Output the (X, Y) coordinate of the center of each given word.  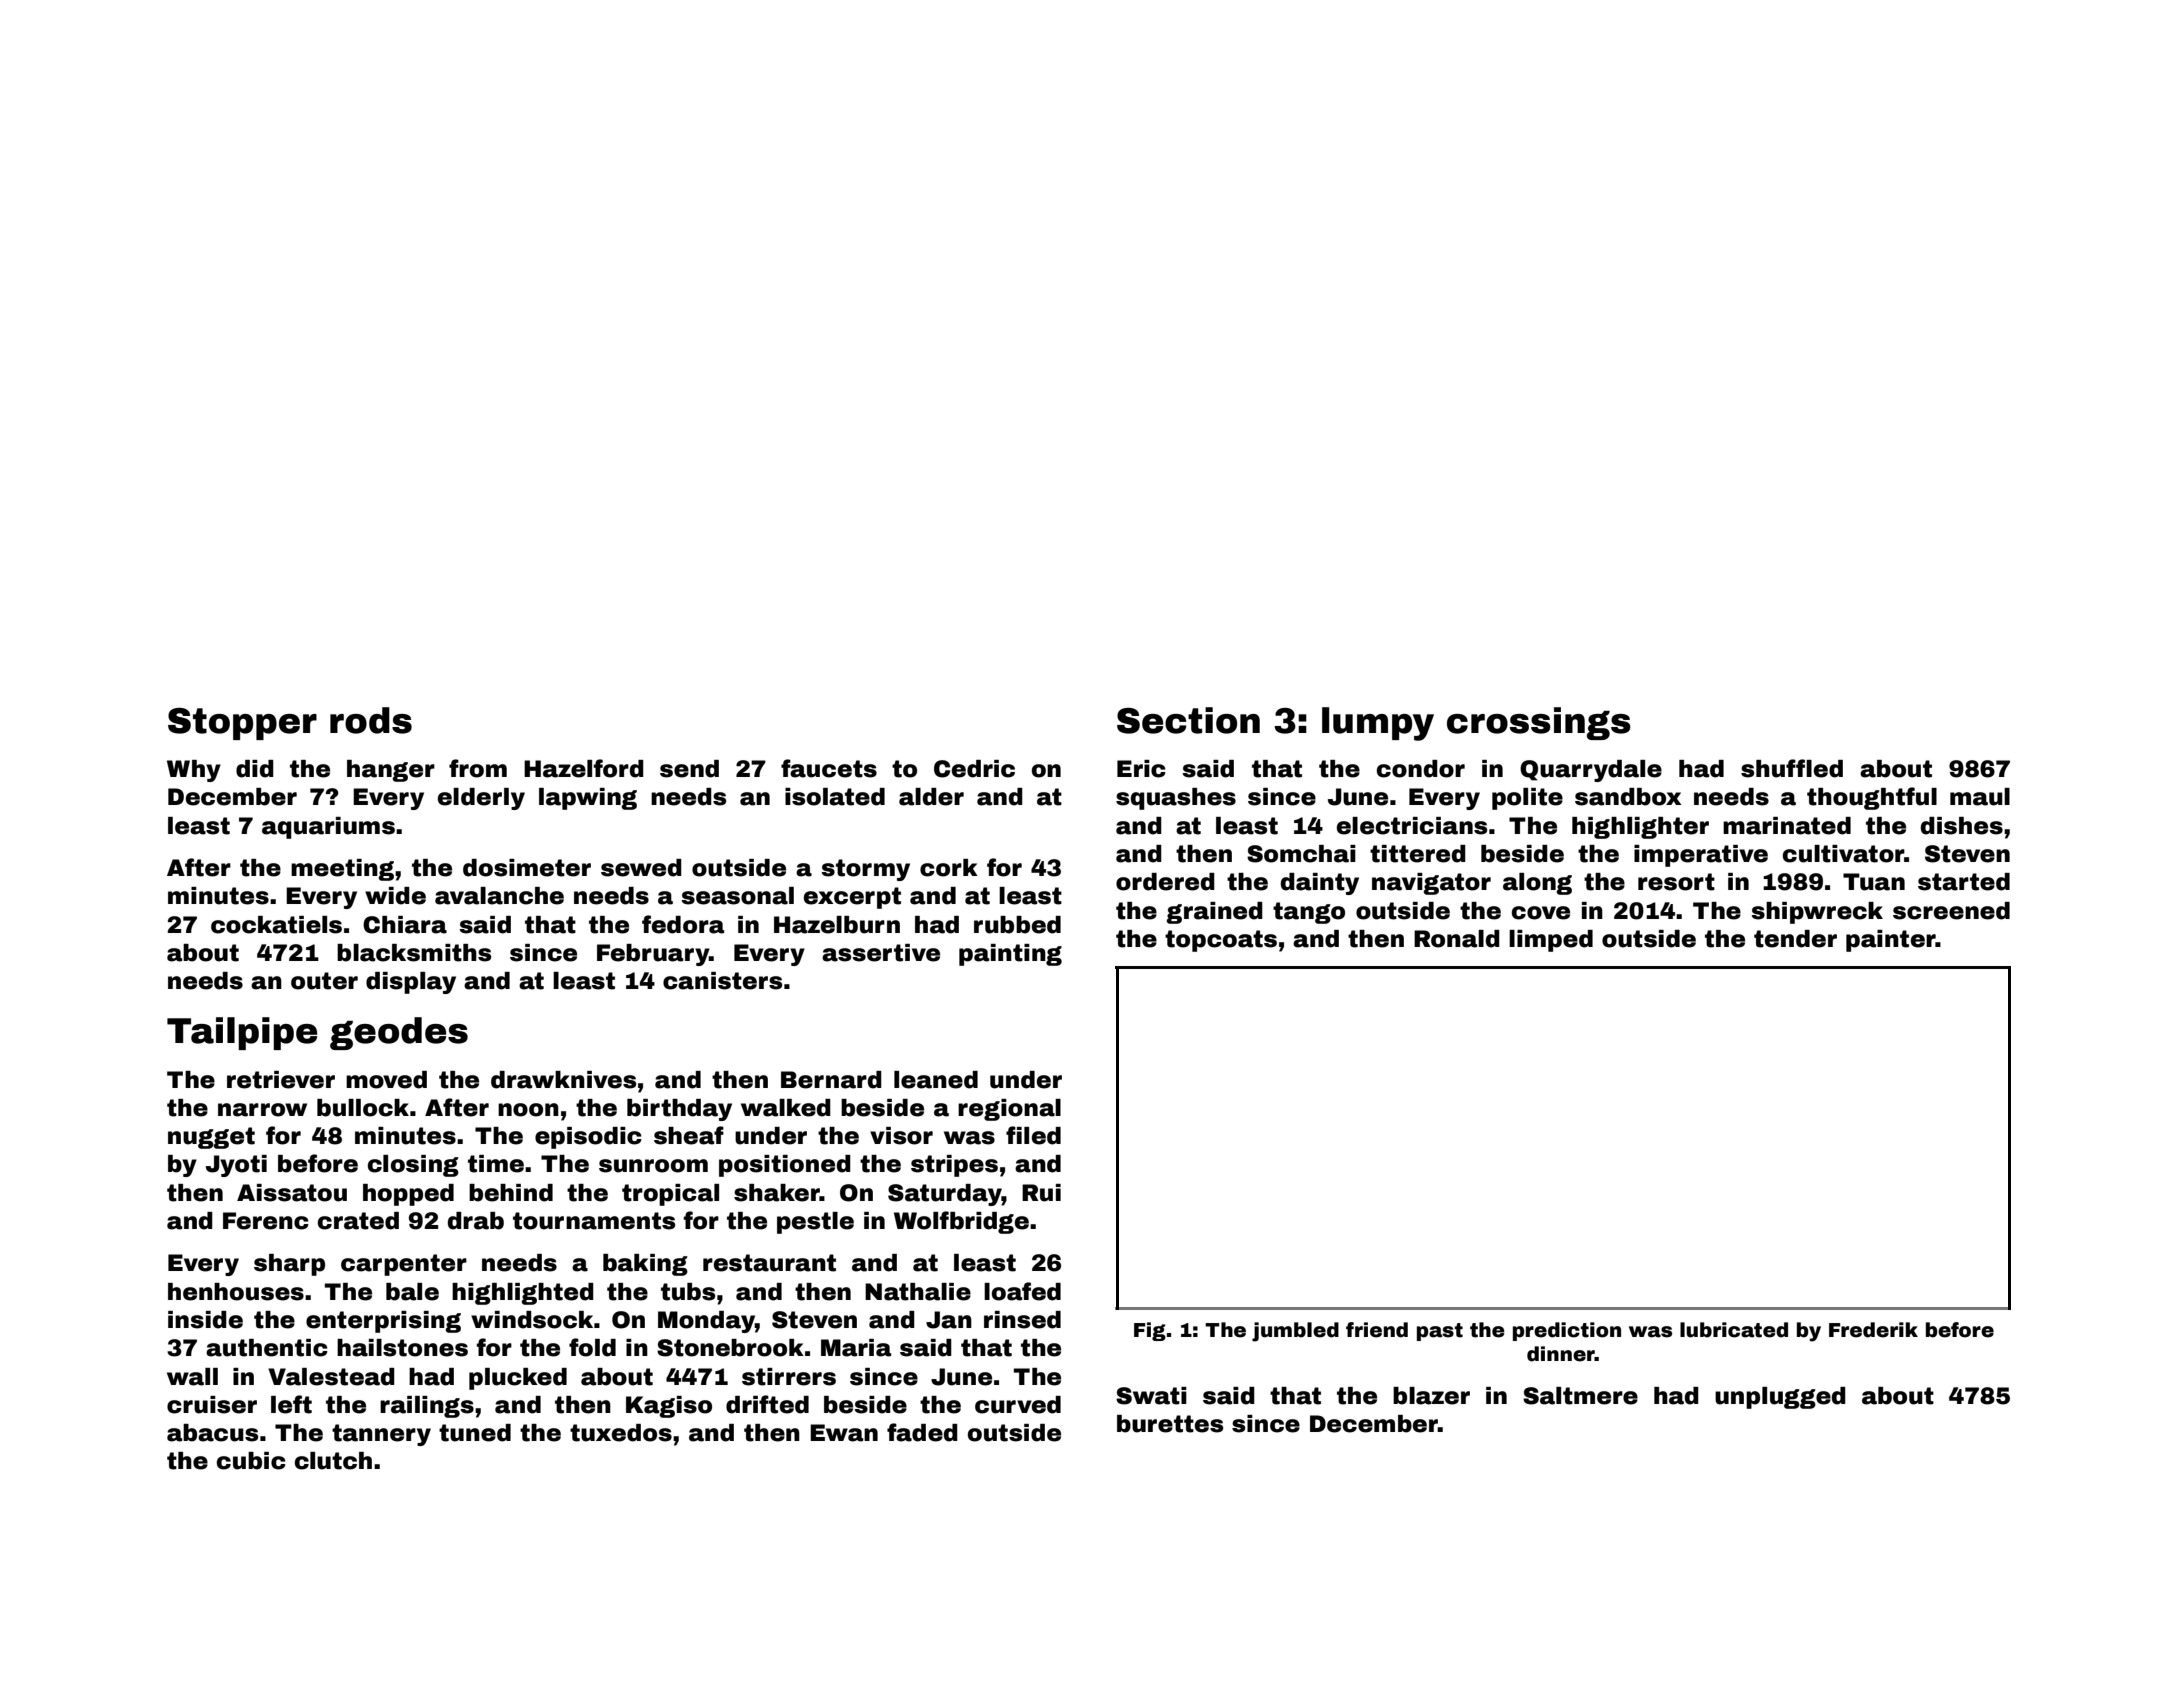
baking (645, 1265)
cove (1541, 913)
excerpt (852, 898)
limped (1551, 941)
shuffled (1792, 768)
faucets (829, 768)
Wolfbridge (961, 1222)
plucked (518, 1379)
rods (371, 720)
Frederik (1873, 1330)
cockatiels (276, 925)
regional (1009, 1110)
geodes (399, 1033)
